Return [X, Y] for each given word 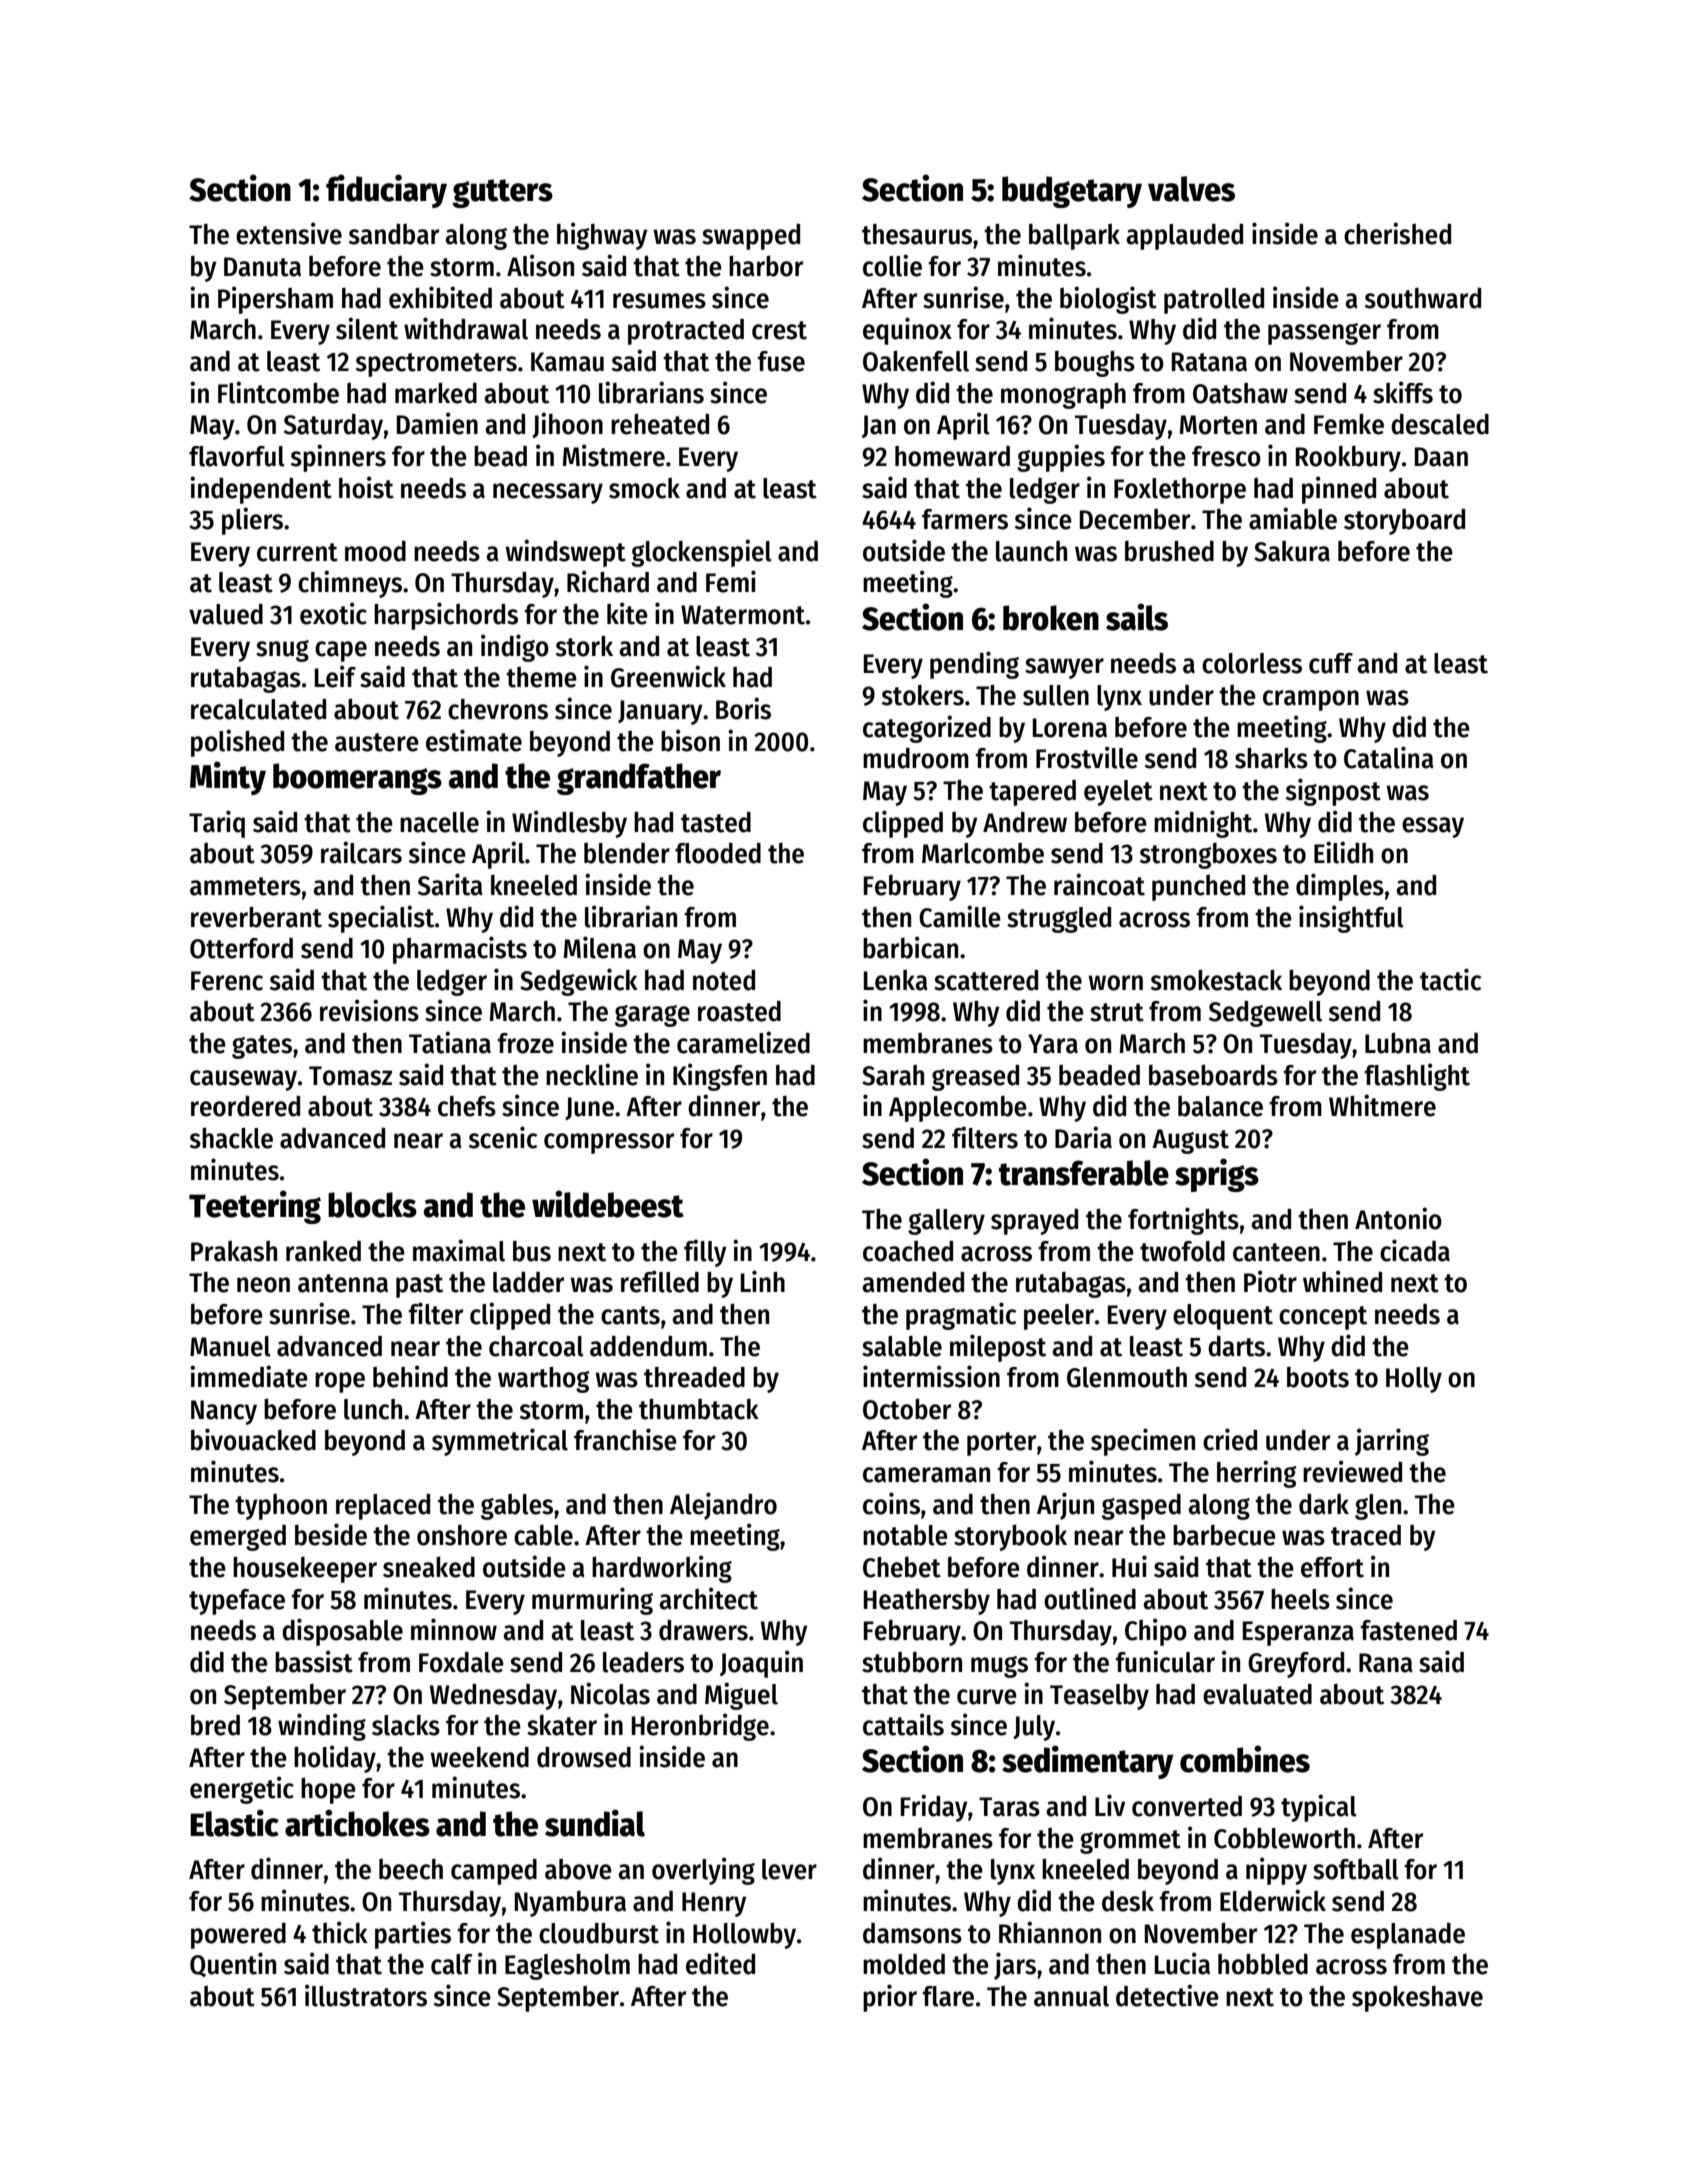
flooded [718, 853]
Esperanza [1298, 1633]
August [1190, 1141]
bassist [314, 1661]
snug [282, 651]
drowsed [584, 1757]
